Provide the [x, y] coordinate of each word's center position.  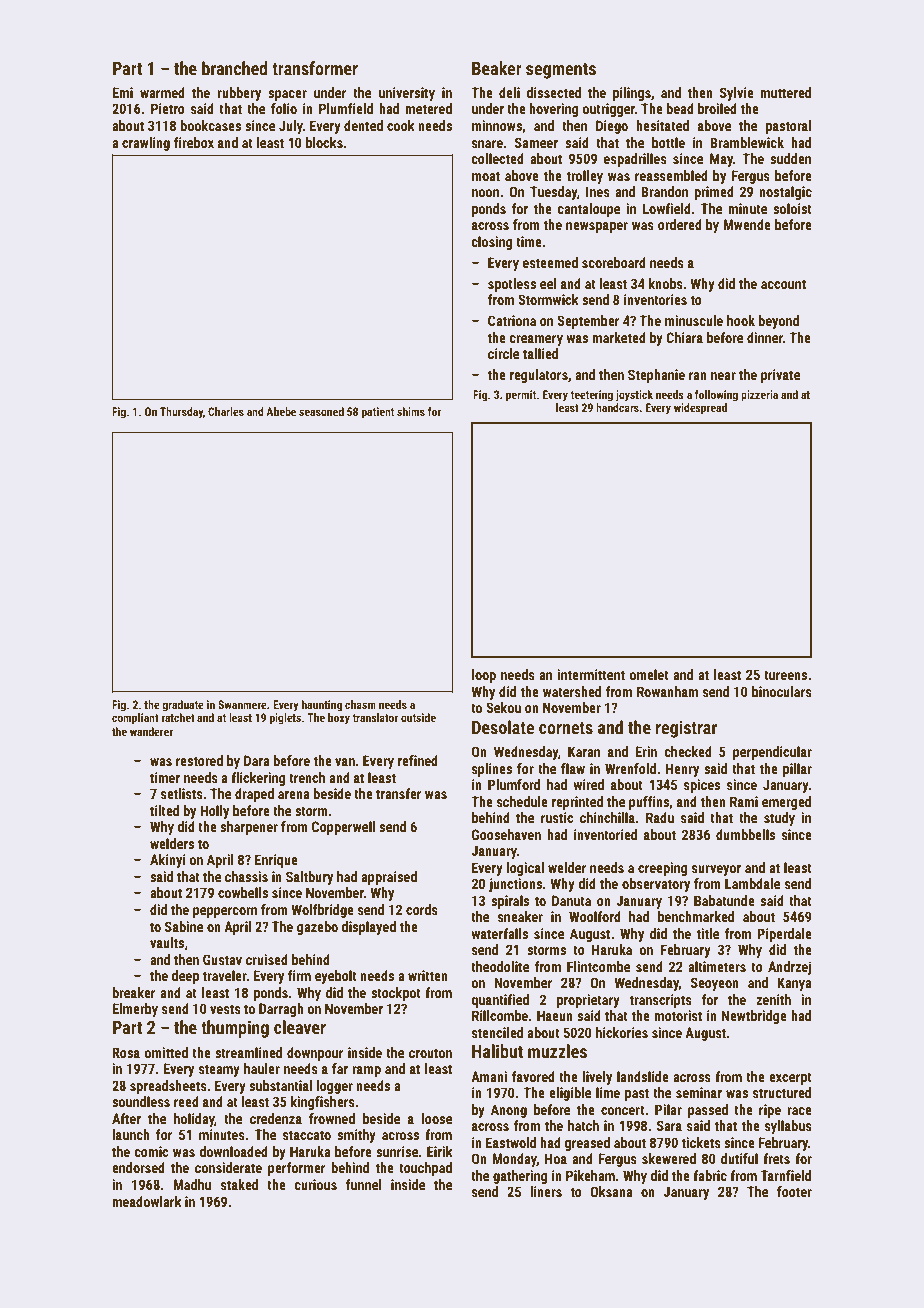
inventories [655, 299]
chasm [360, 704]
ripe [770, 1111]
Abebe [281, 411]
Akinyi [168, 861]
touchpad [425, 1169]
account [783, 284]
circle [503, 353]
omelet [649, 674]
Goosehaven [506, 834]
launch [131, 1134]
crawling [146, 144]
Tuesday [553, 193]
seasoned [321, 411]
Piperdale [784, 935]
